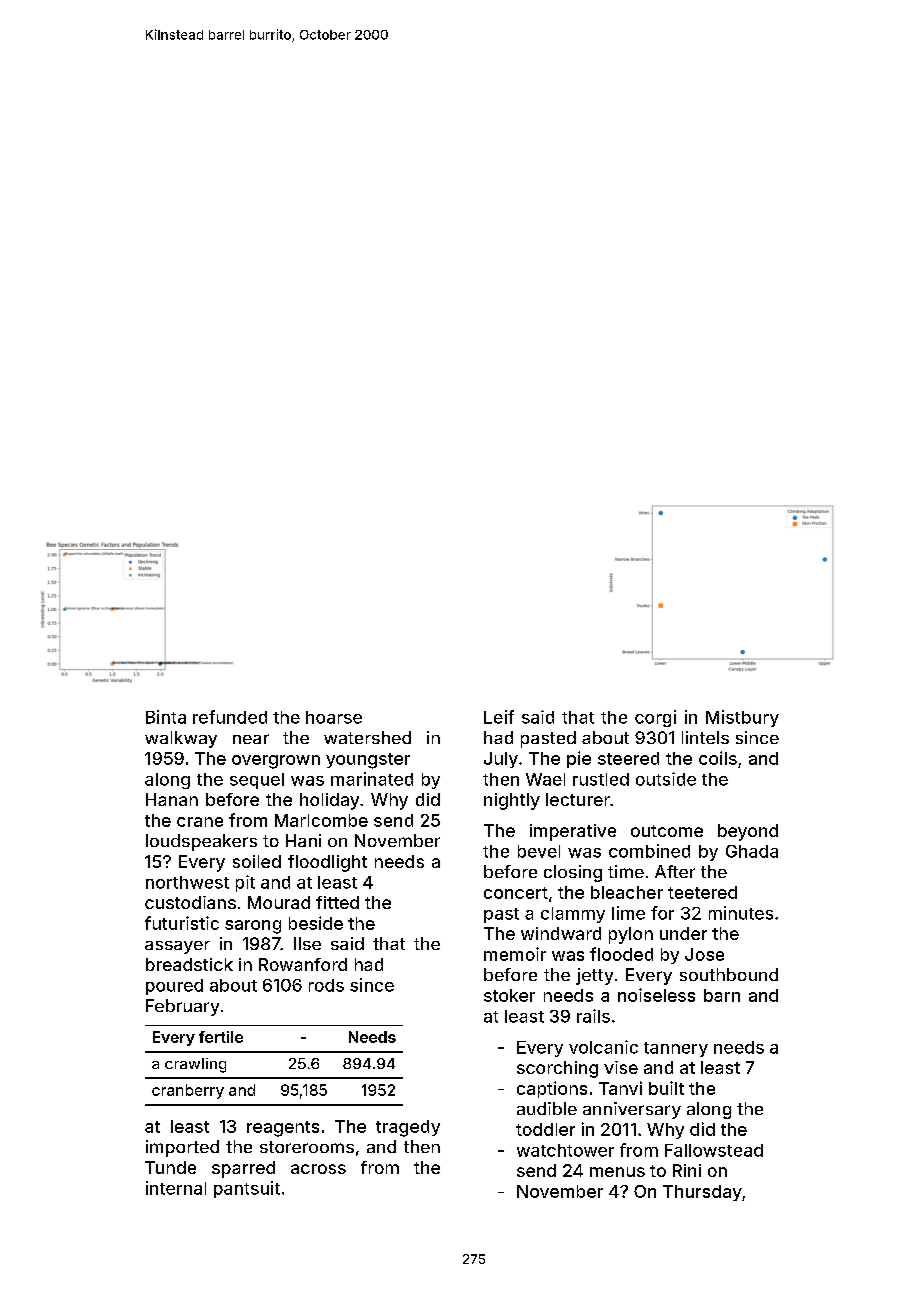 The height and width of the page is (1311, 924). I want to click on pantsuit, so click(247, 1189).
